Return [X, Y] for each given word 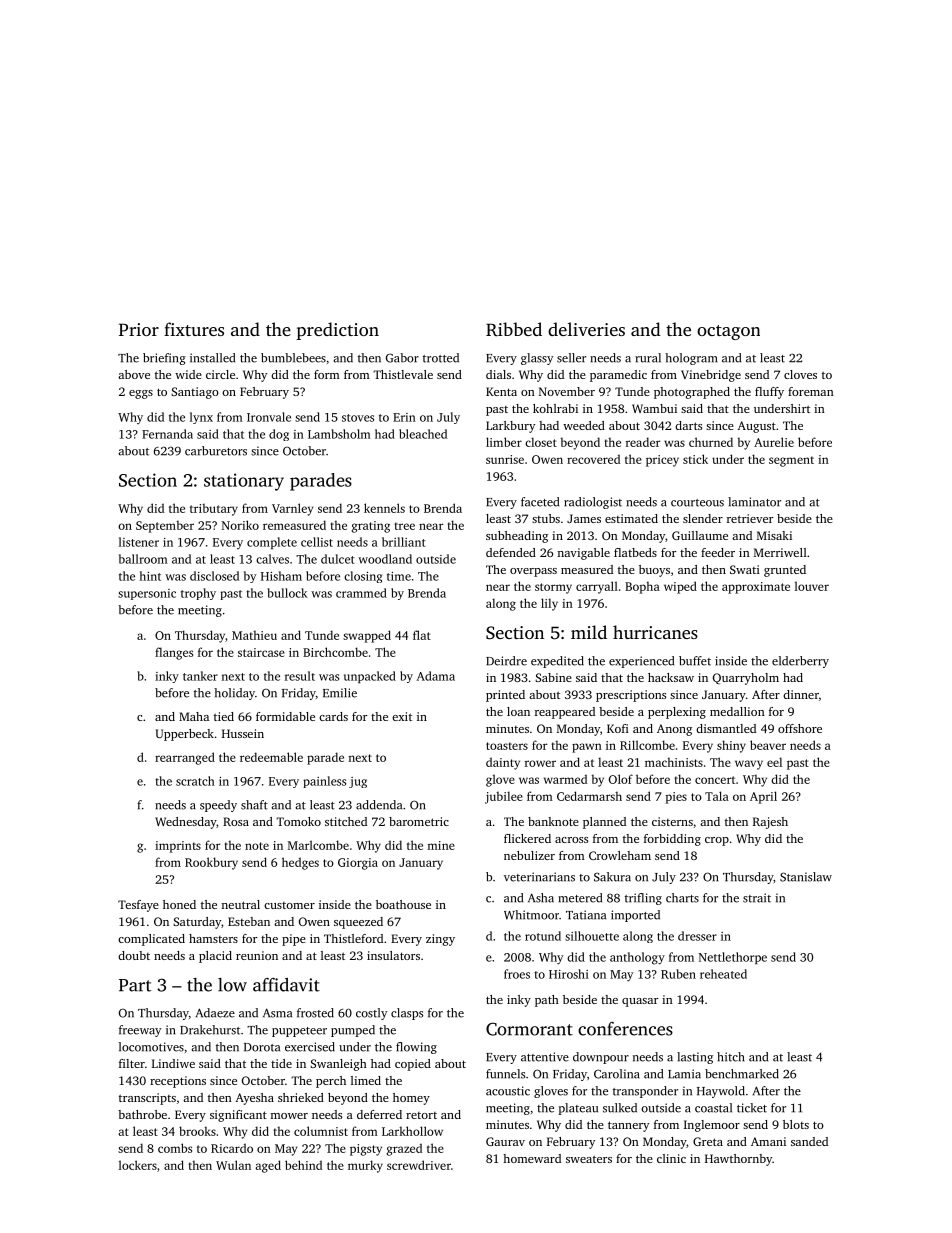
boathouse [403, 904]
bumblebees [293, 358]
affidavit [286, 985]
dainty [503, 763]
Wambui [654, 408]
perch [331, 1082]
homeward [532, 1158]
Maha [194, 716]
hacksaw [671, 677]
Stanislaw [806, 877]
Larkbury [510, 427]
